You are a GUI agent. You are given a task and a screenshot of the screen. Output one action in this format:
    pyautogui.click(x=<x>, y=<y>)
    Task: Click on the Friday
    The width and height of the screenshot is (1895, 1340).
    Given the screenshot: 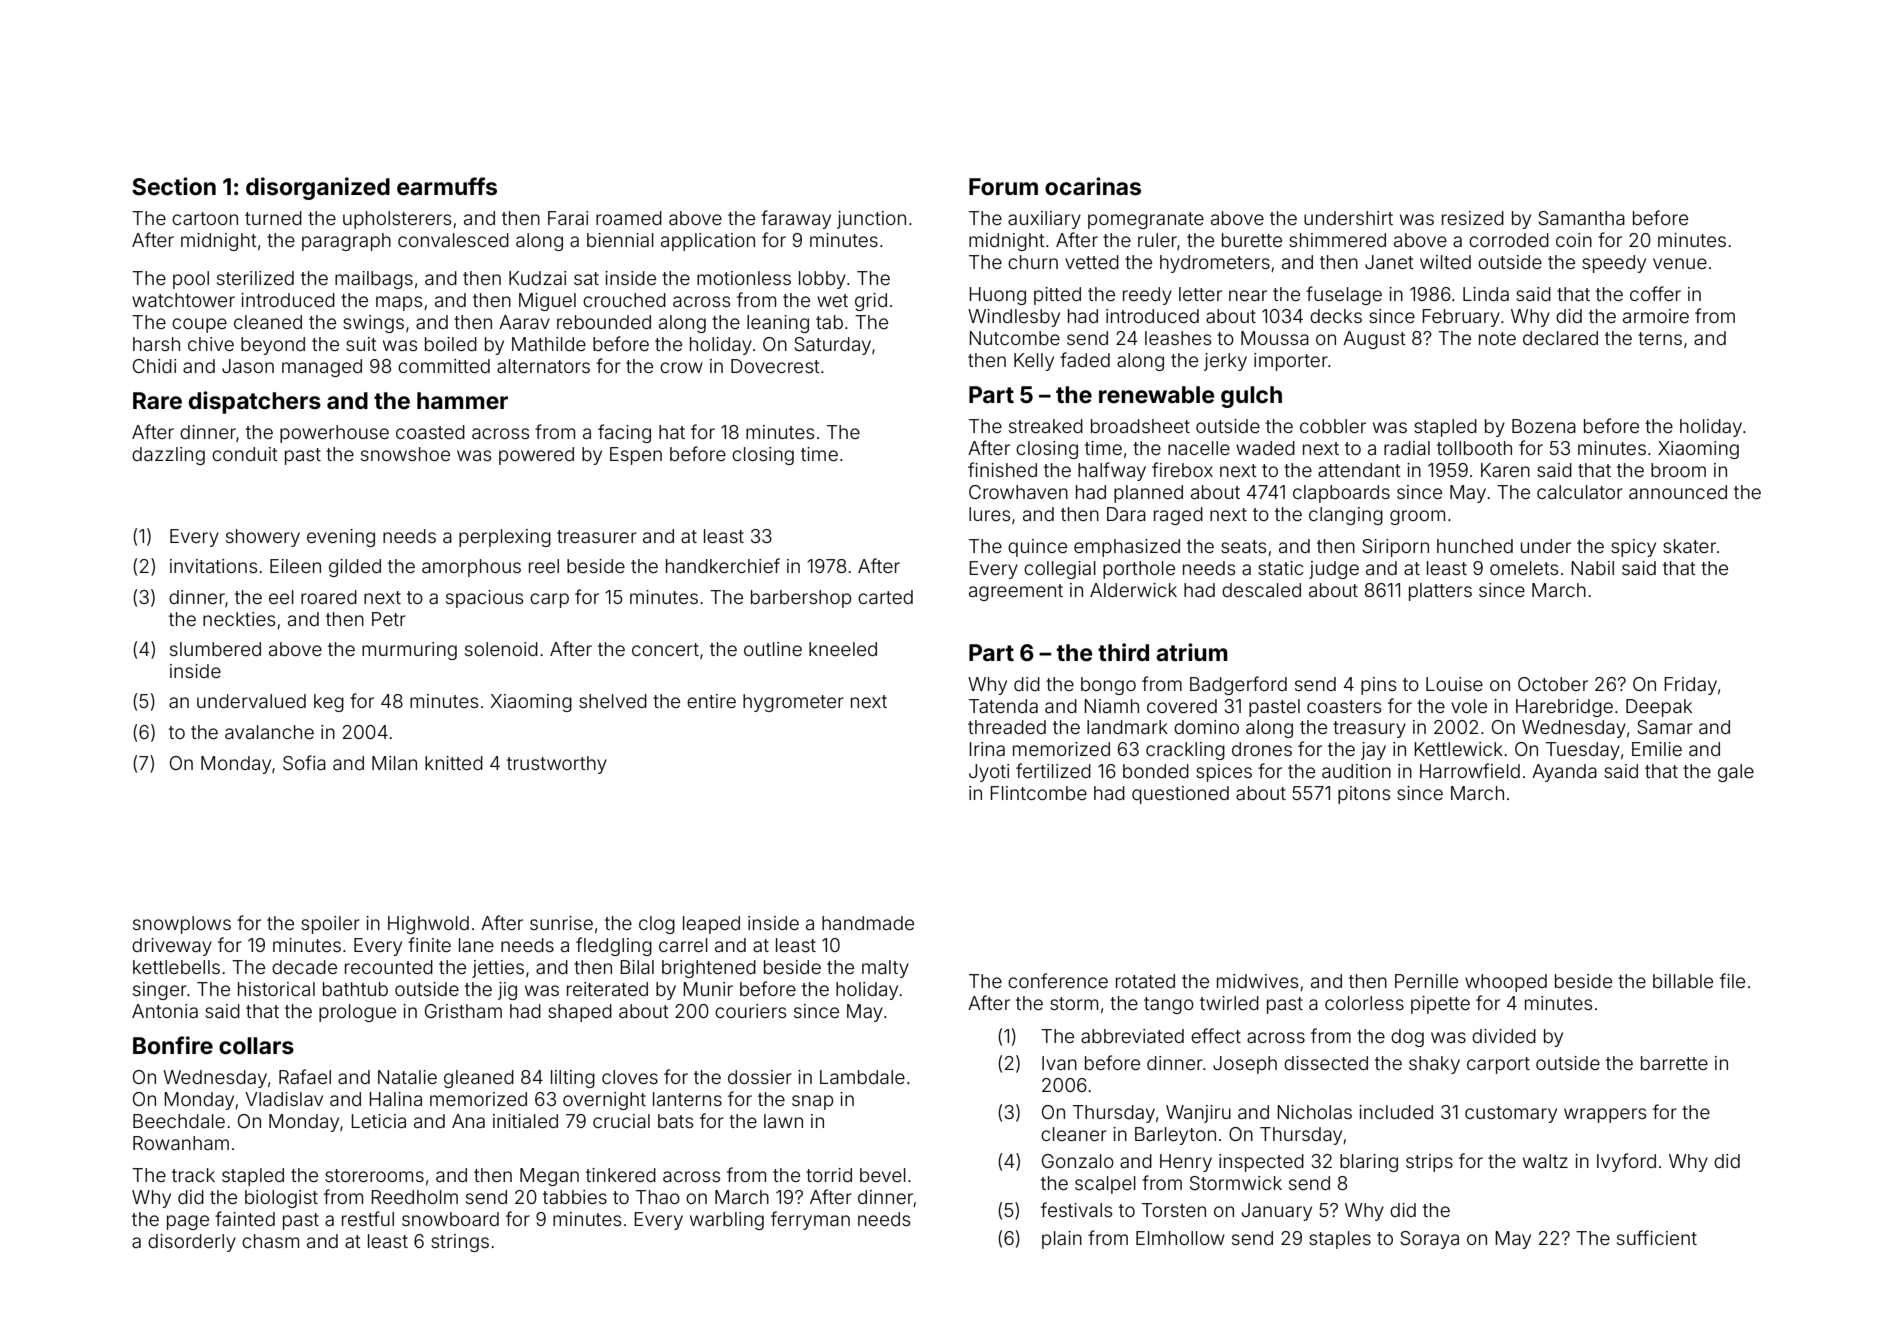 What is the action you would take?
    pyautogui.click(x=1690, y=686)
